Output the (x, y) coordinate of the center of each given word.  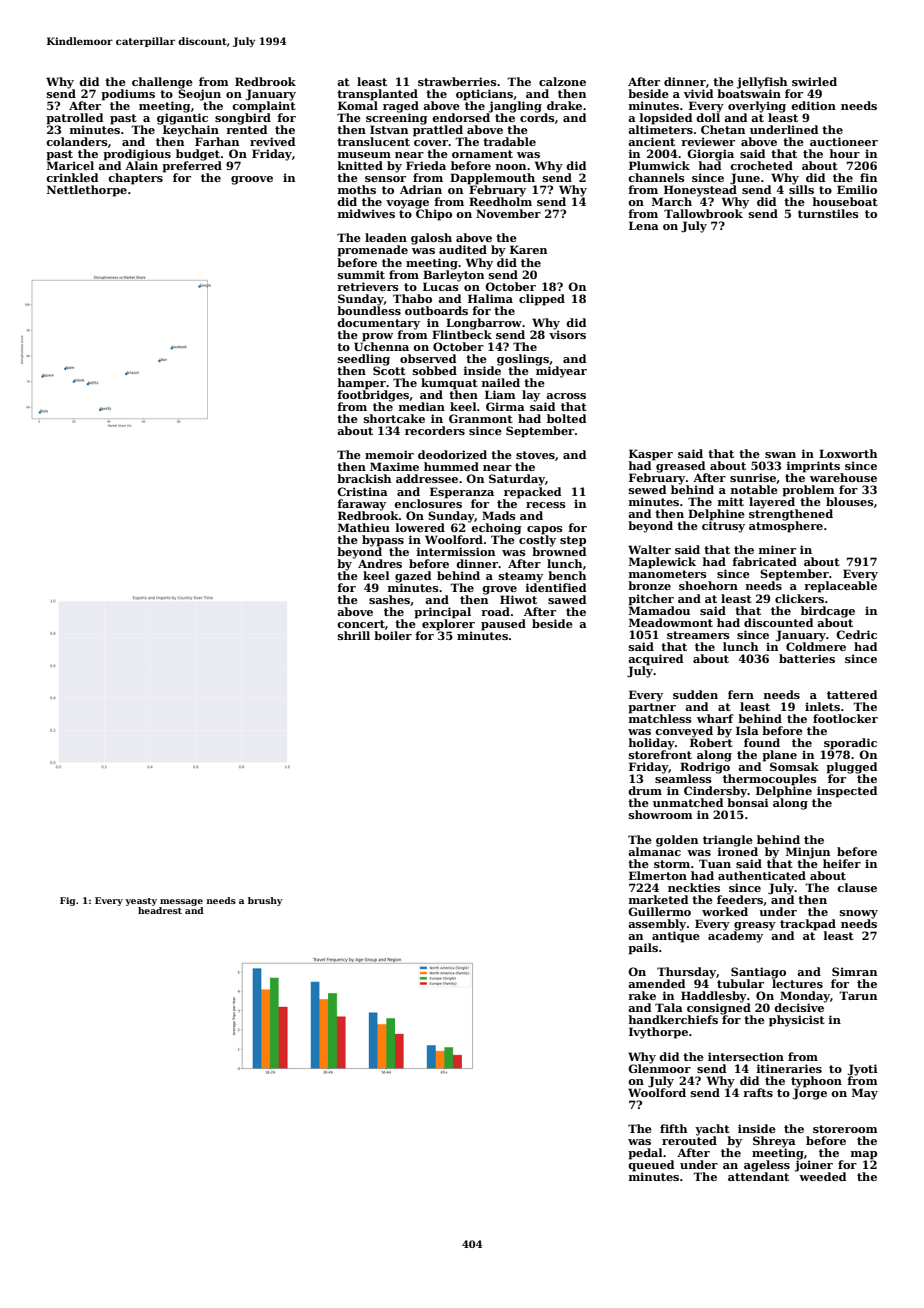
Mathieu (364, 527)
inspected (847, 792)
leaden (386, 237)
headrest (160, 910)
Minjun (808, 853)
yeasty (141, 902)
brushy (265, 901)
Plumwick (659, 165)
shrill (354, 635)
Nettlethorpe (87, 191)
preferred (192, 167)
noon (511, 167)
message (181, 902)
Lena (644, 225)
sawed (567, 599)
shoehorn (708, 585)
